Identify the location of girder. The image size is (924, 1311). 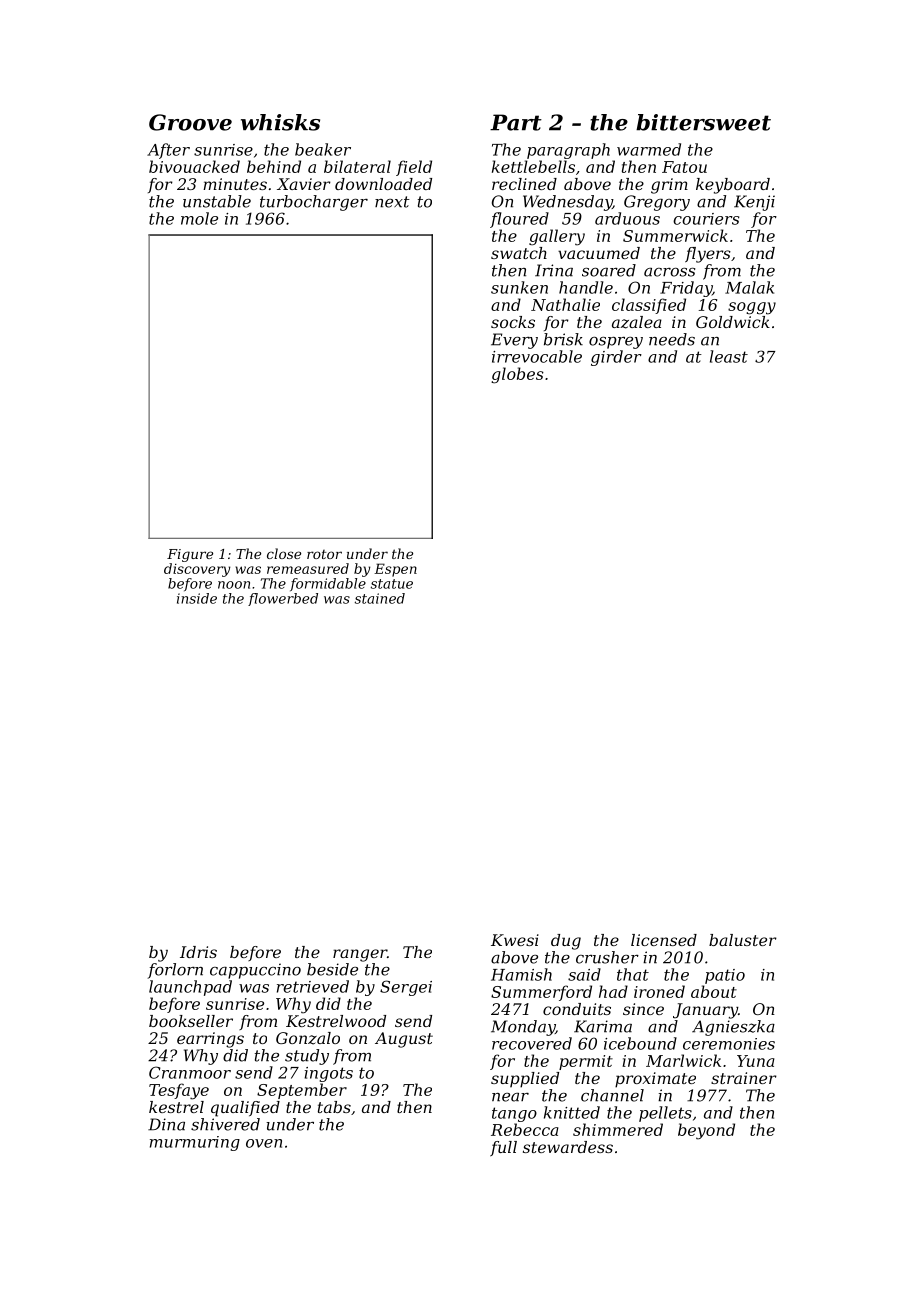
(616, 358).
